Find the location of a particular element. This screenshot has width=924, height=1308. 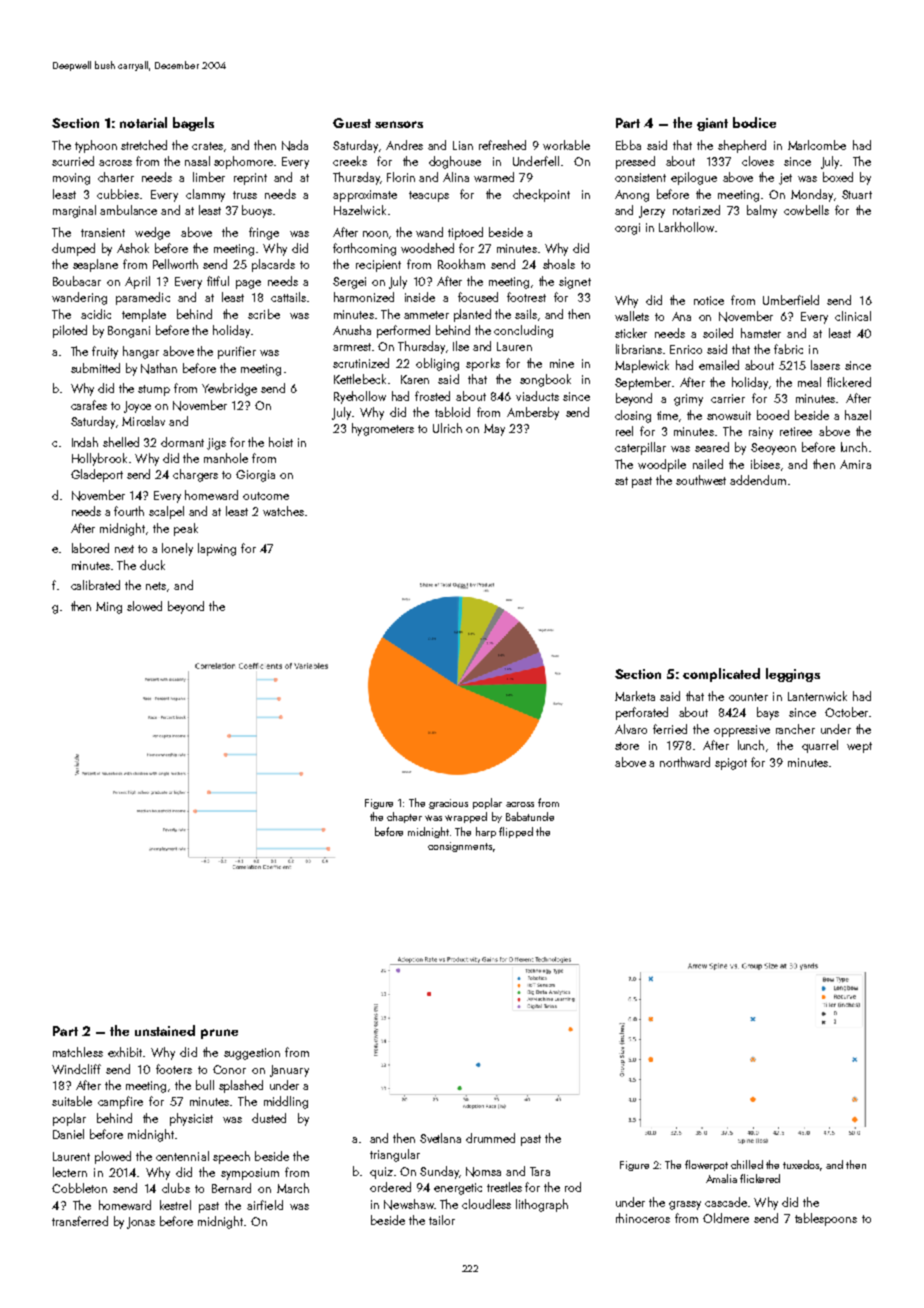

Bernard is located at coordinates (231, 1188).
